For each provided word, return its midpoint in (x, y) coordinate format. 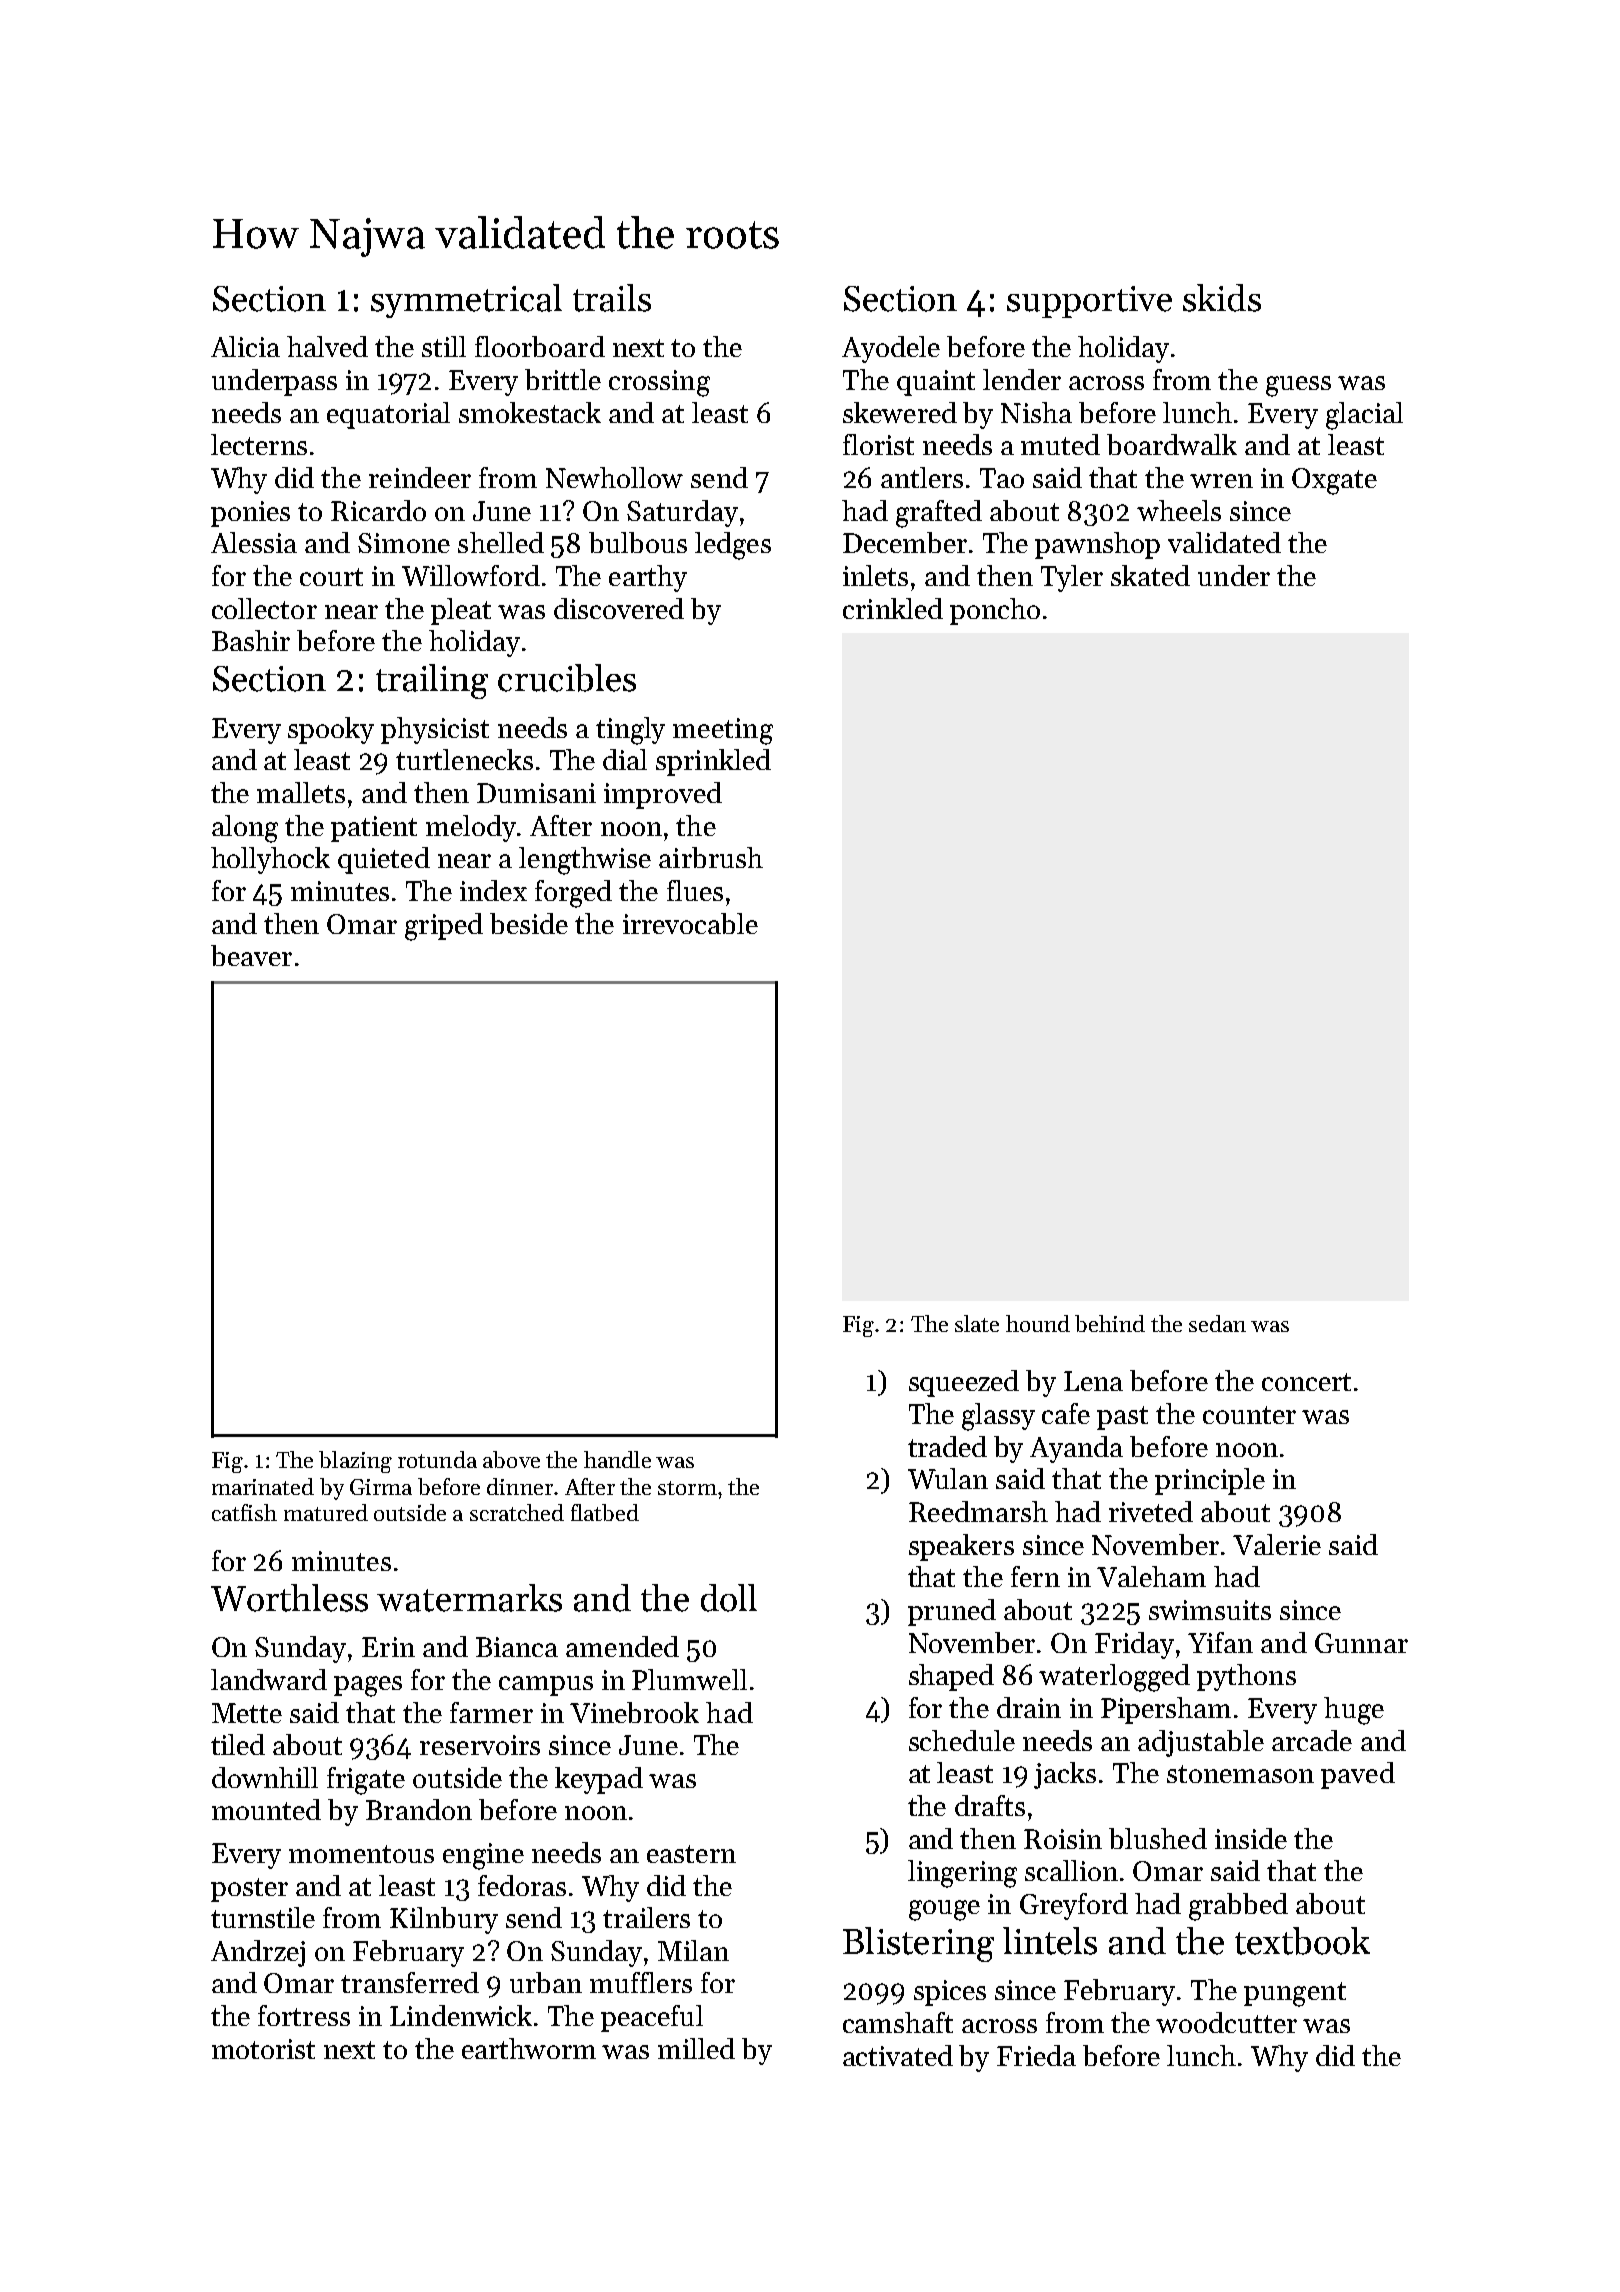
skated (1150, 575)
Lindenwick (461, 2015)
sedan (1217, 1323)
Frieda (1036, 2055)
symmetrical (466, 301)
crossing (659, 383)
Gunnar (1361, 1643)
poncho (995, 611)
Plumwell (689, 1679)
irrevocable (690, 923)
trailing (432, 681)
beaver (251, 955)
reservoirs (480, 1745)
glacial (1364, 416)
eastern (691, 1854)
